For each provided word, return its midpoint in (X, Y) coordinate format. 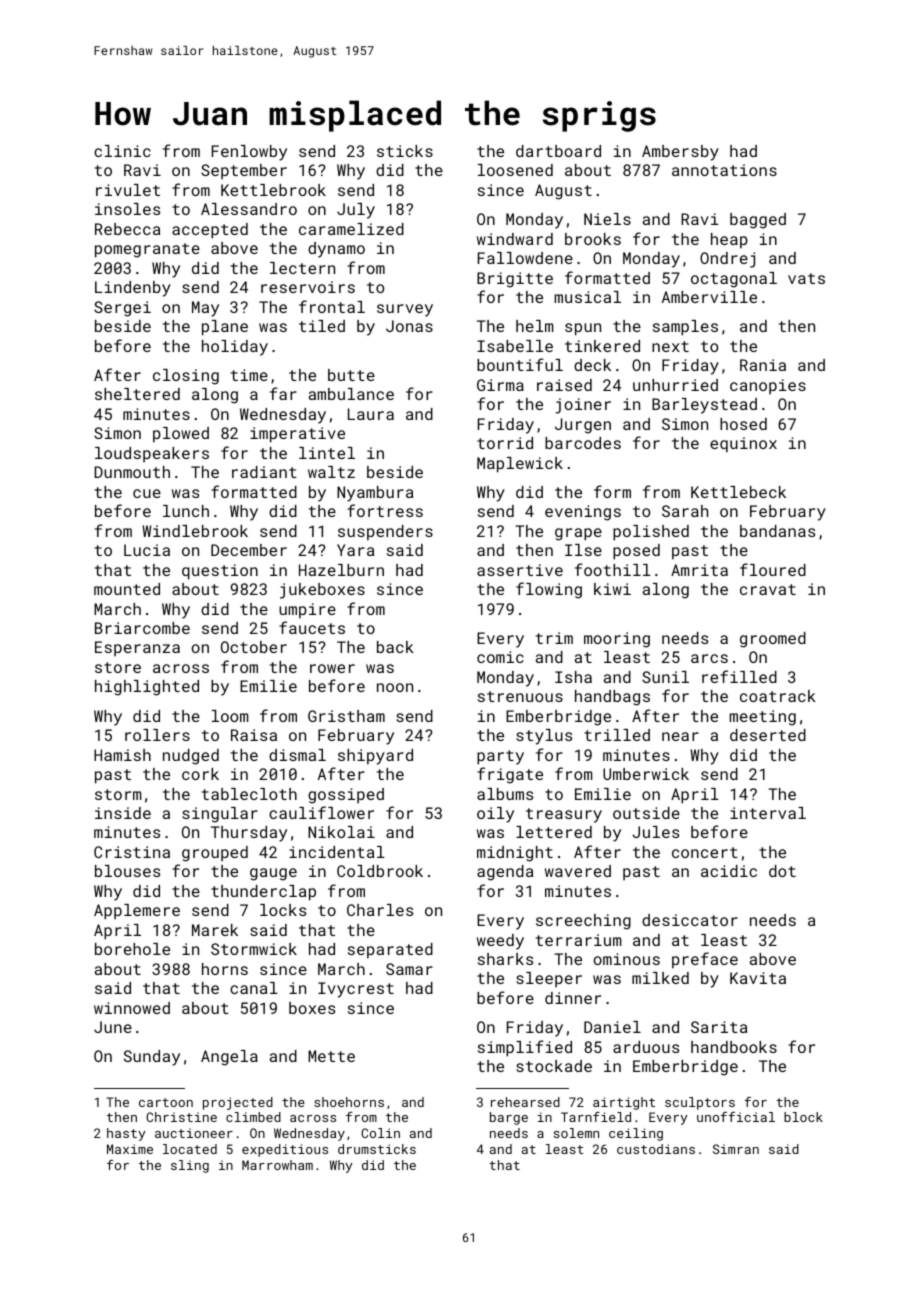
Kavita (758, 978)
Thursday (249, 834)
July (356, 211)
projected (238, 1103)
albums (505, 794)
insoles (127, 209)
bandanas (777, 531)
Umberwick (646, 774)
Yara (355, 550)
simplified (525, 1048)
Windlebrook (195, 531)
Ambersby (680, 153)
